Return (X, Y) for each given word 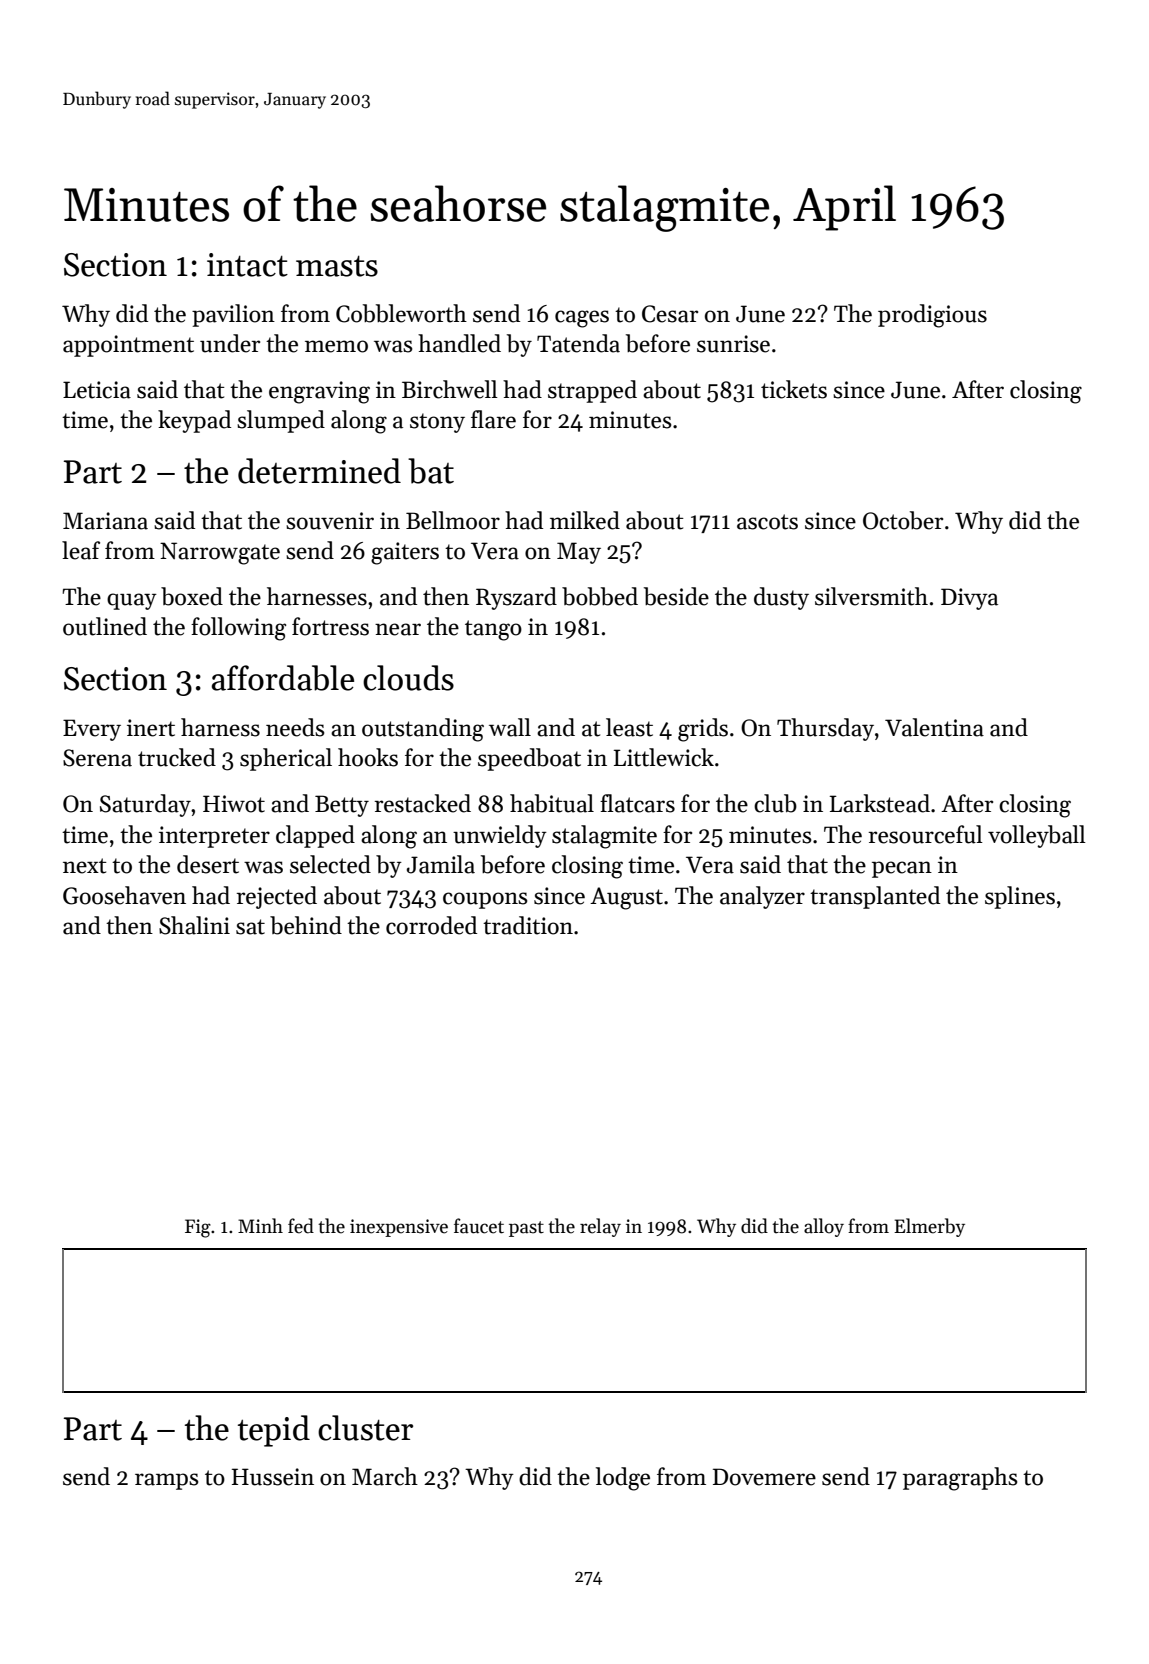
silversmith (871, 596)
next (85, 866)
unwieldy (500, 836)
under (230, 343)
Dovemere (764, 1477)
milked (585, 520)
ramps (166, 1481)
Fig (198, 1228)
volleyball (1037, 836)
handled (459, 343)
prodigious (932, 316)
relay (600, 1227)
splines (1020, 897)
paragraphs (960, 1479)
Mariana (105, 521)
